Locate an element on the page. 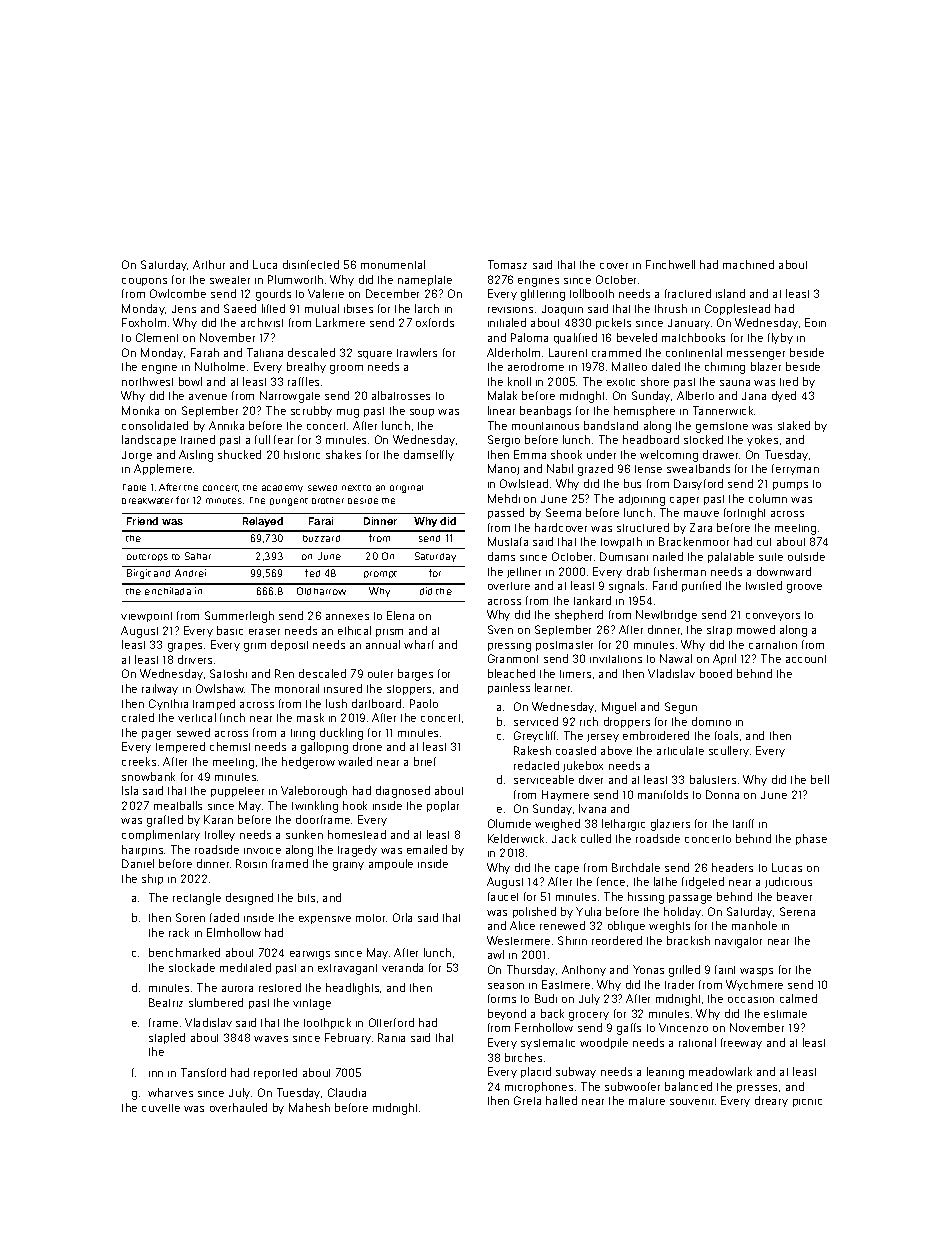  Arthur is located at coordinates (209, 264).
